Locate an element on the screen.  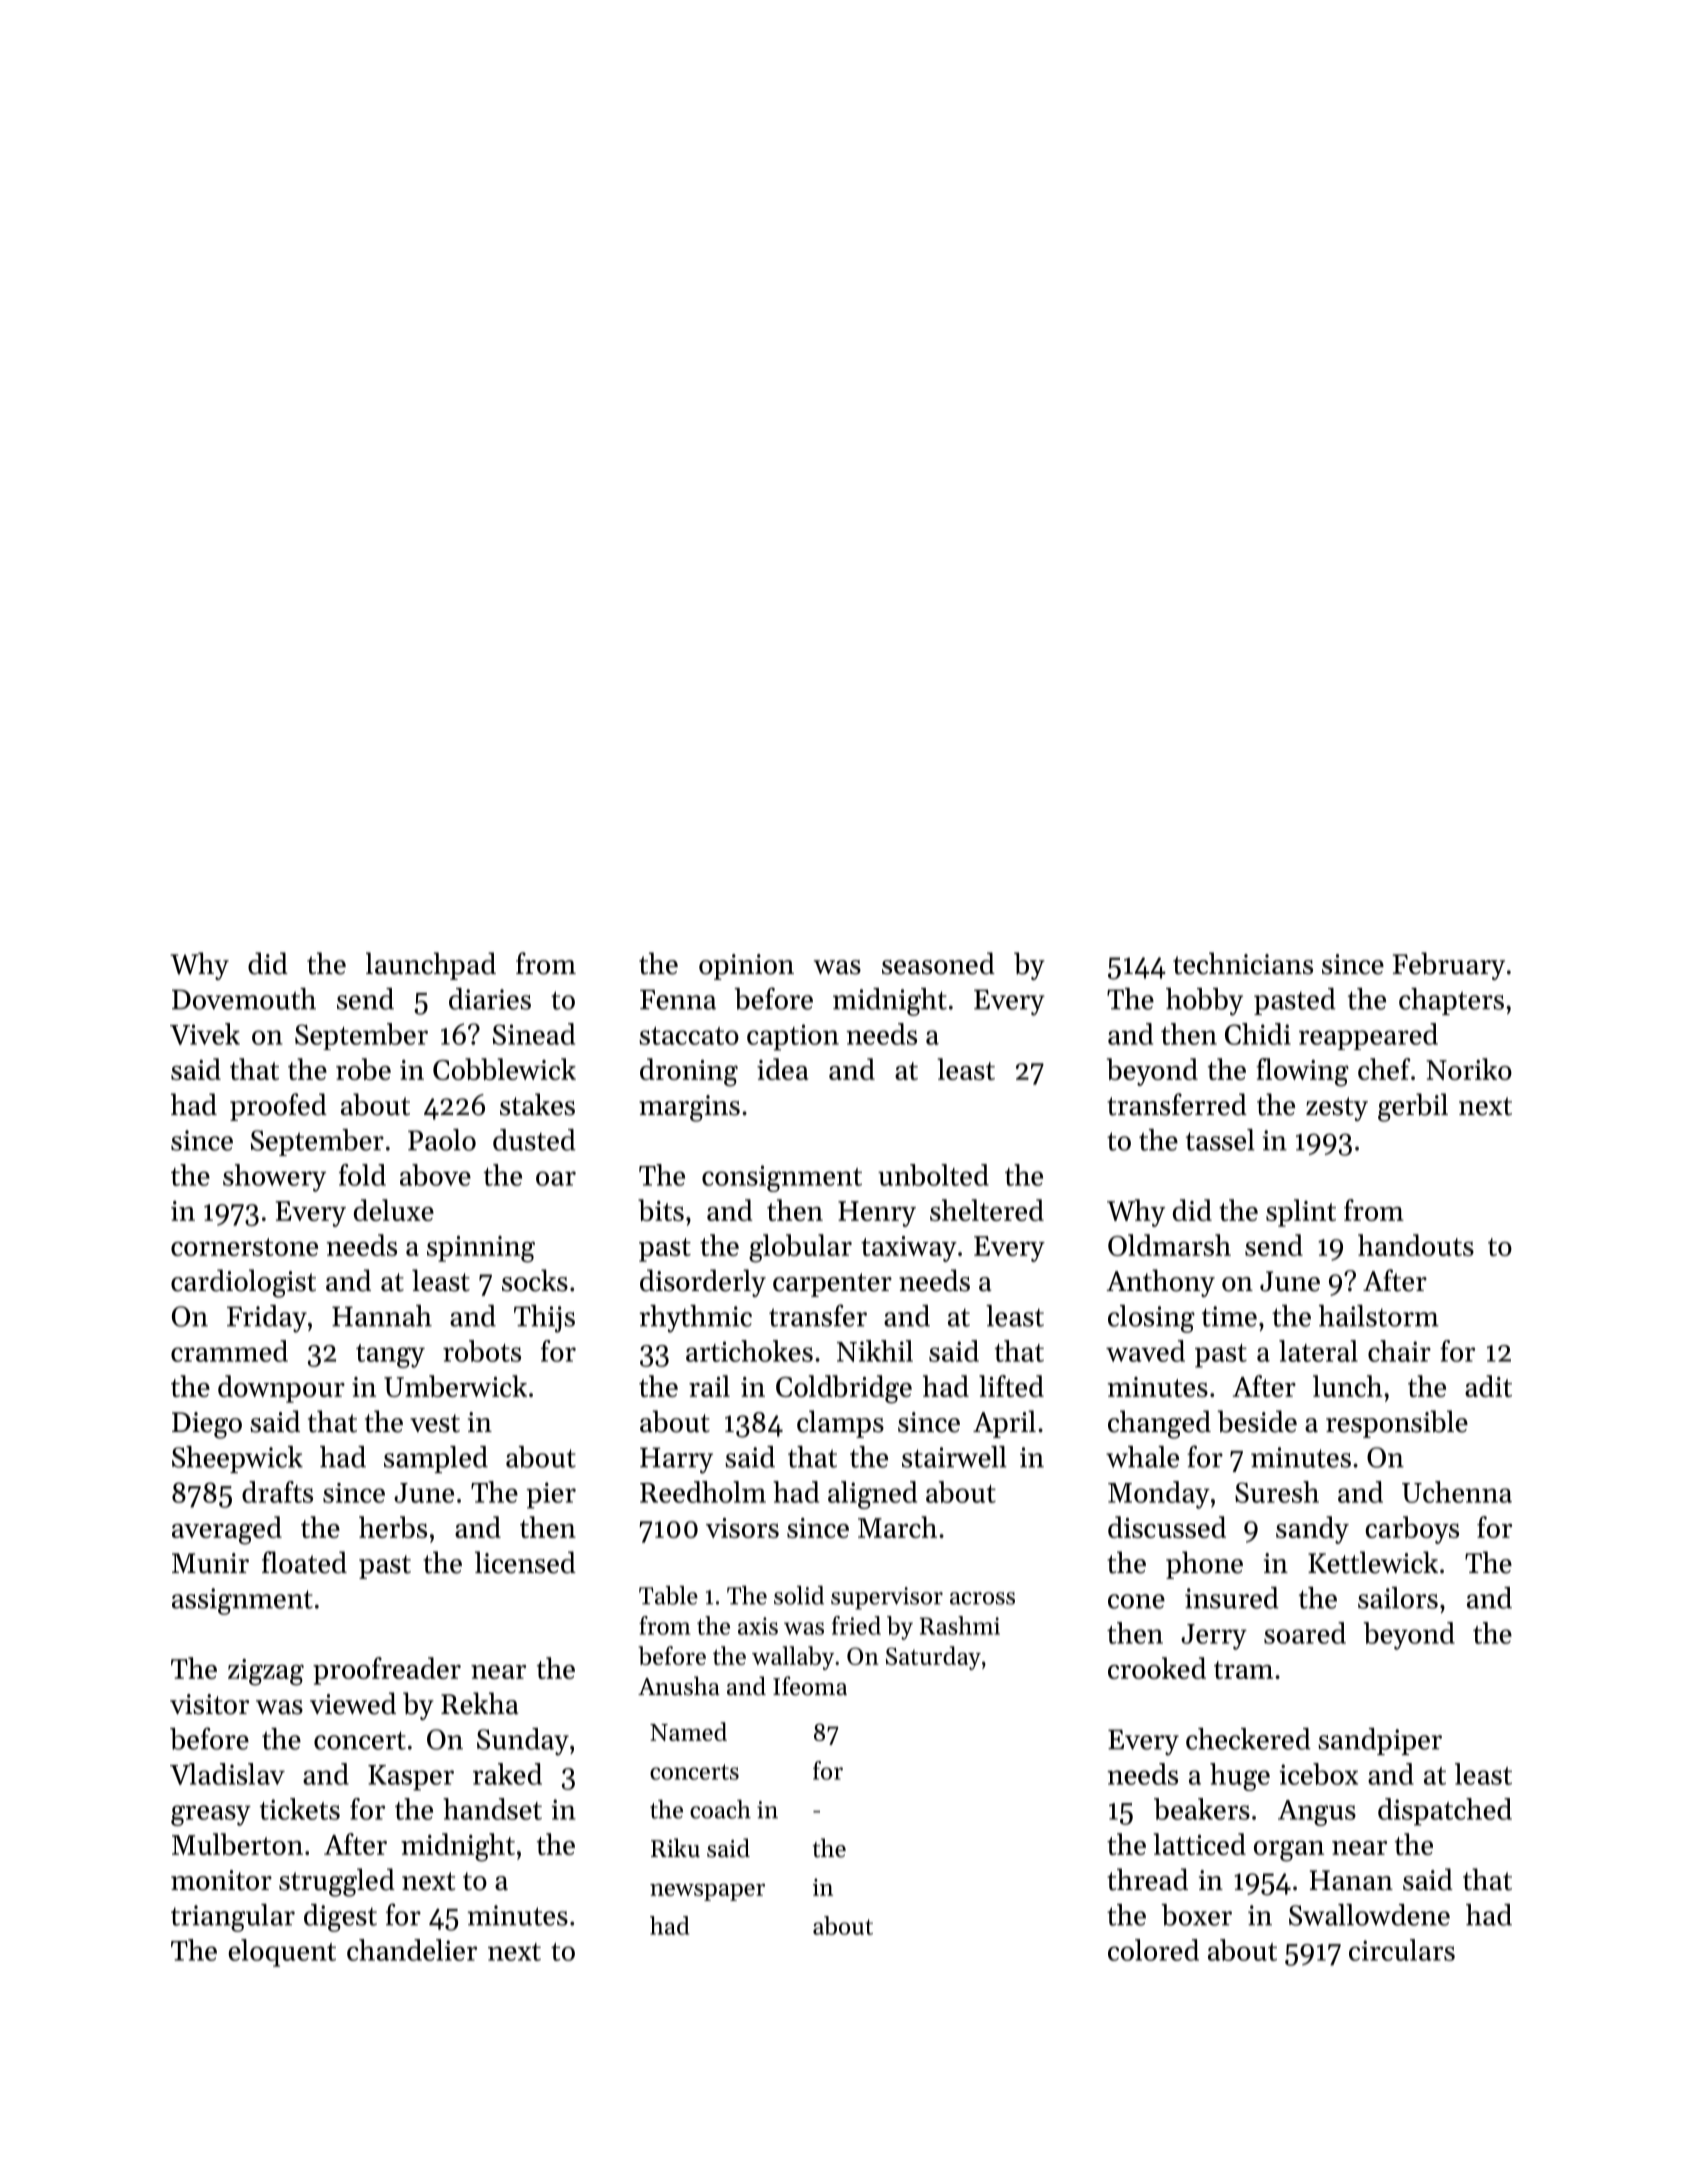
idea is located at coordinates (783, 1069).
